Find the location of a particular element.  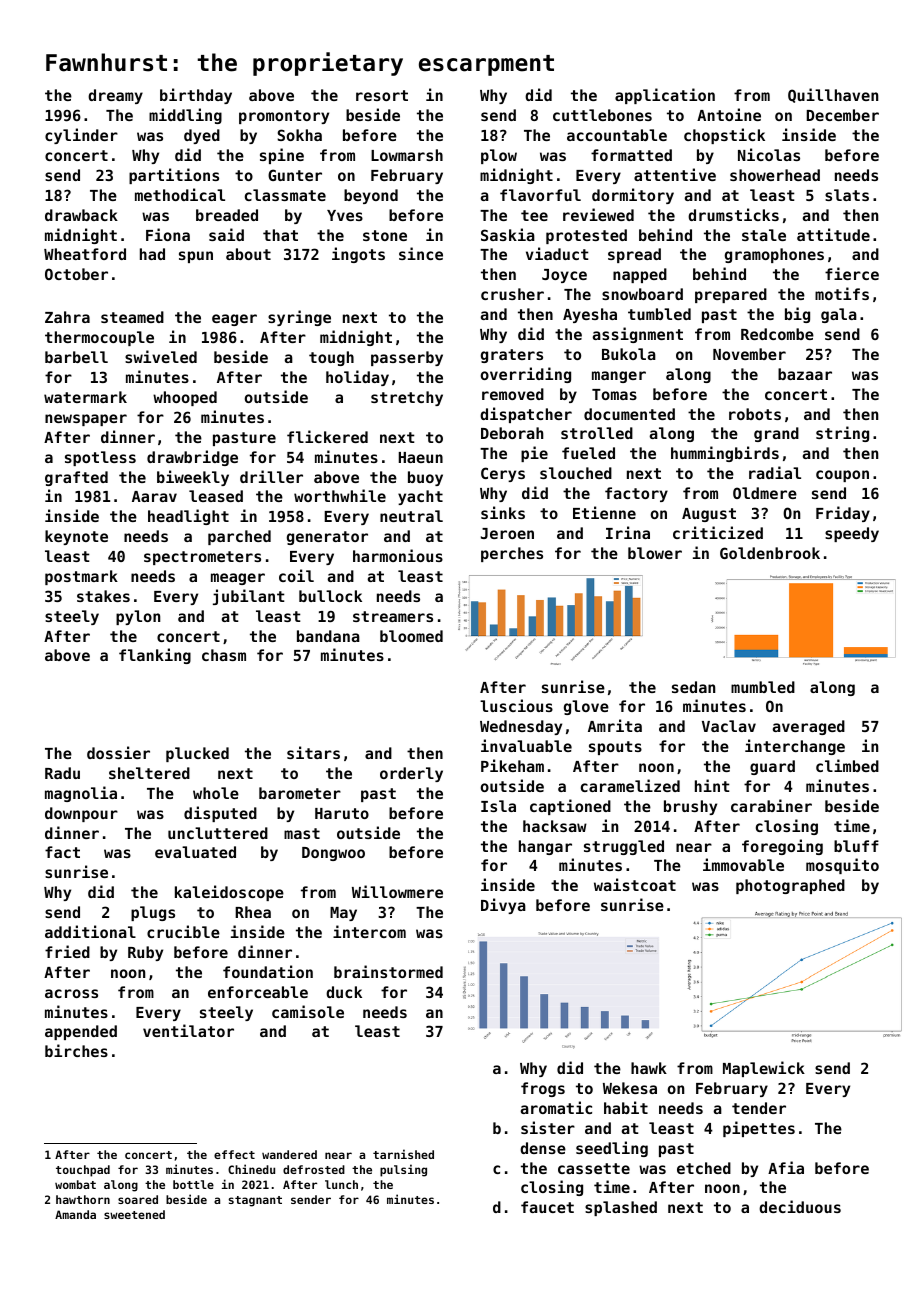

faucet is located at coordinates (547, 1207).
